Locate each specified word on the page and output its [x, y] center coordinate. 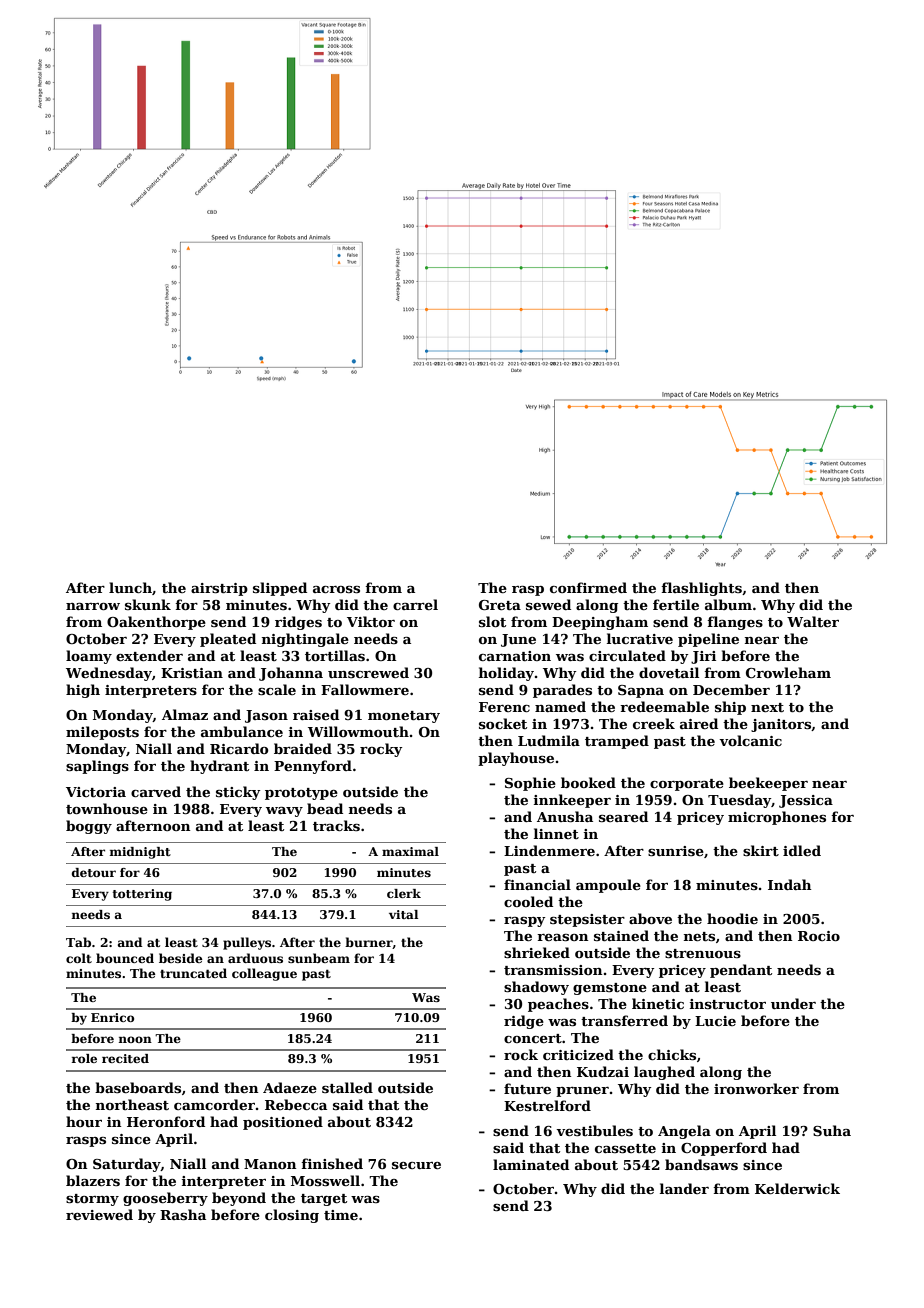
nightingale [305, 640]
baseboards [138, 1087]
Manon [270, 1164]
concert [533, 1038]
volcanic [750, 740]
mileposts [102, 733]
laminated [531, 1164]
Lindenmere [549, 850]
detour [93, 872]
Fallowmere [365, 689]
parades [562, 691]
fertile [676, 604]
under [793, 1003]
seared [623, 816]
